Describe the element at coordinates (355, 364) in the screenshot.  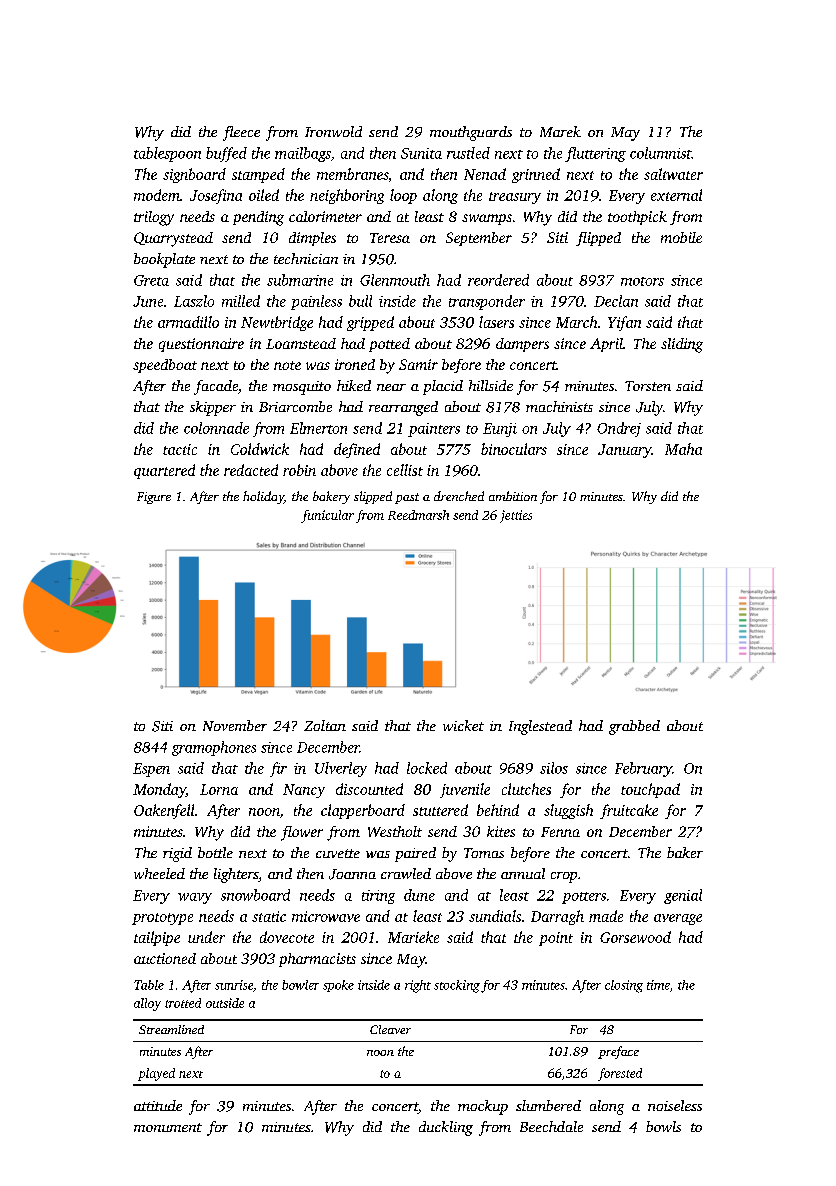
I see `ironed` at that location.
